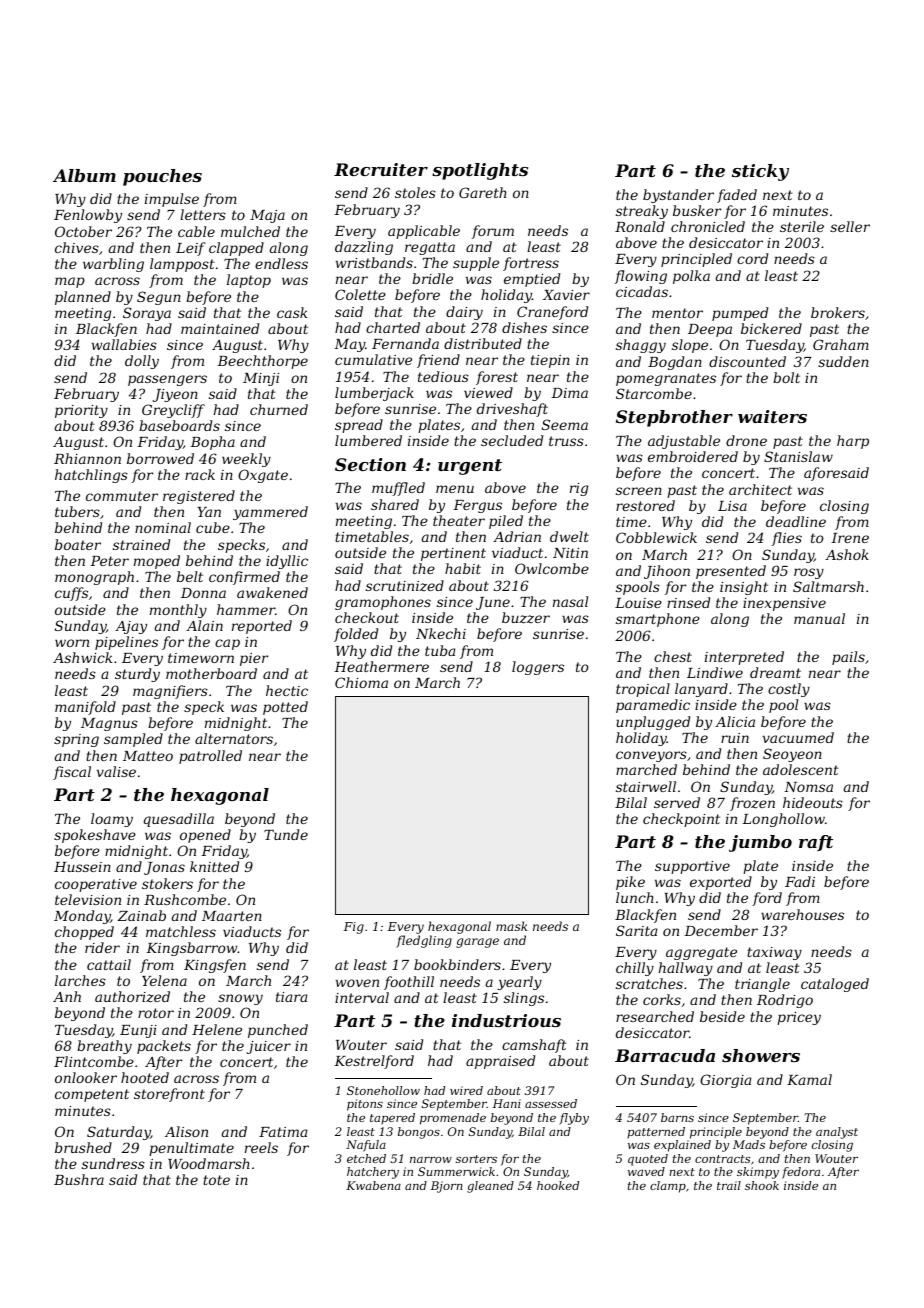 The image size is (924, 1308). I want to click on Saturday, so click(118, 1133).
